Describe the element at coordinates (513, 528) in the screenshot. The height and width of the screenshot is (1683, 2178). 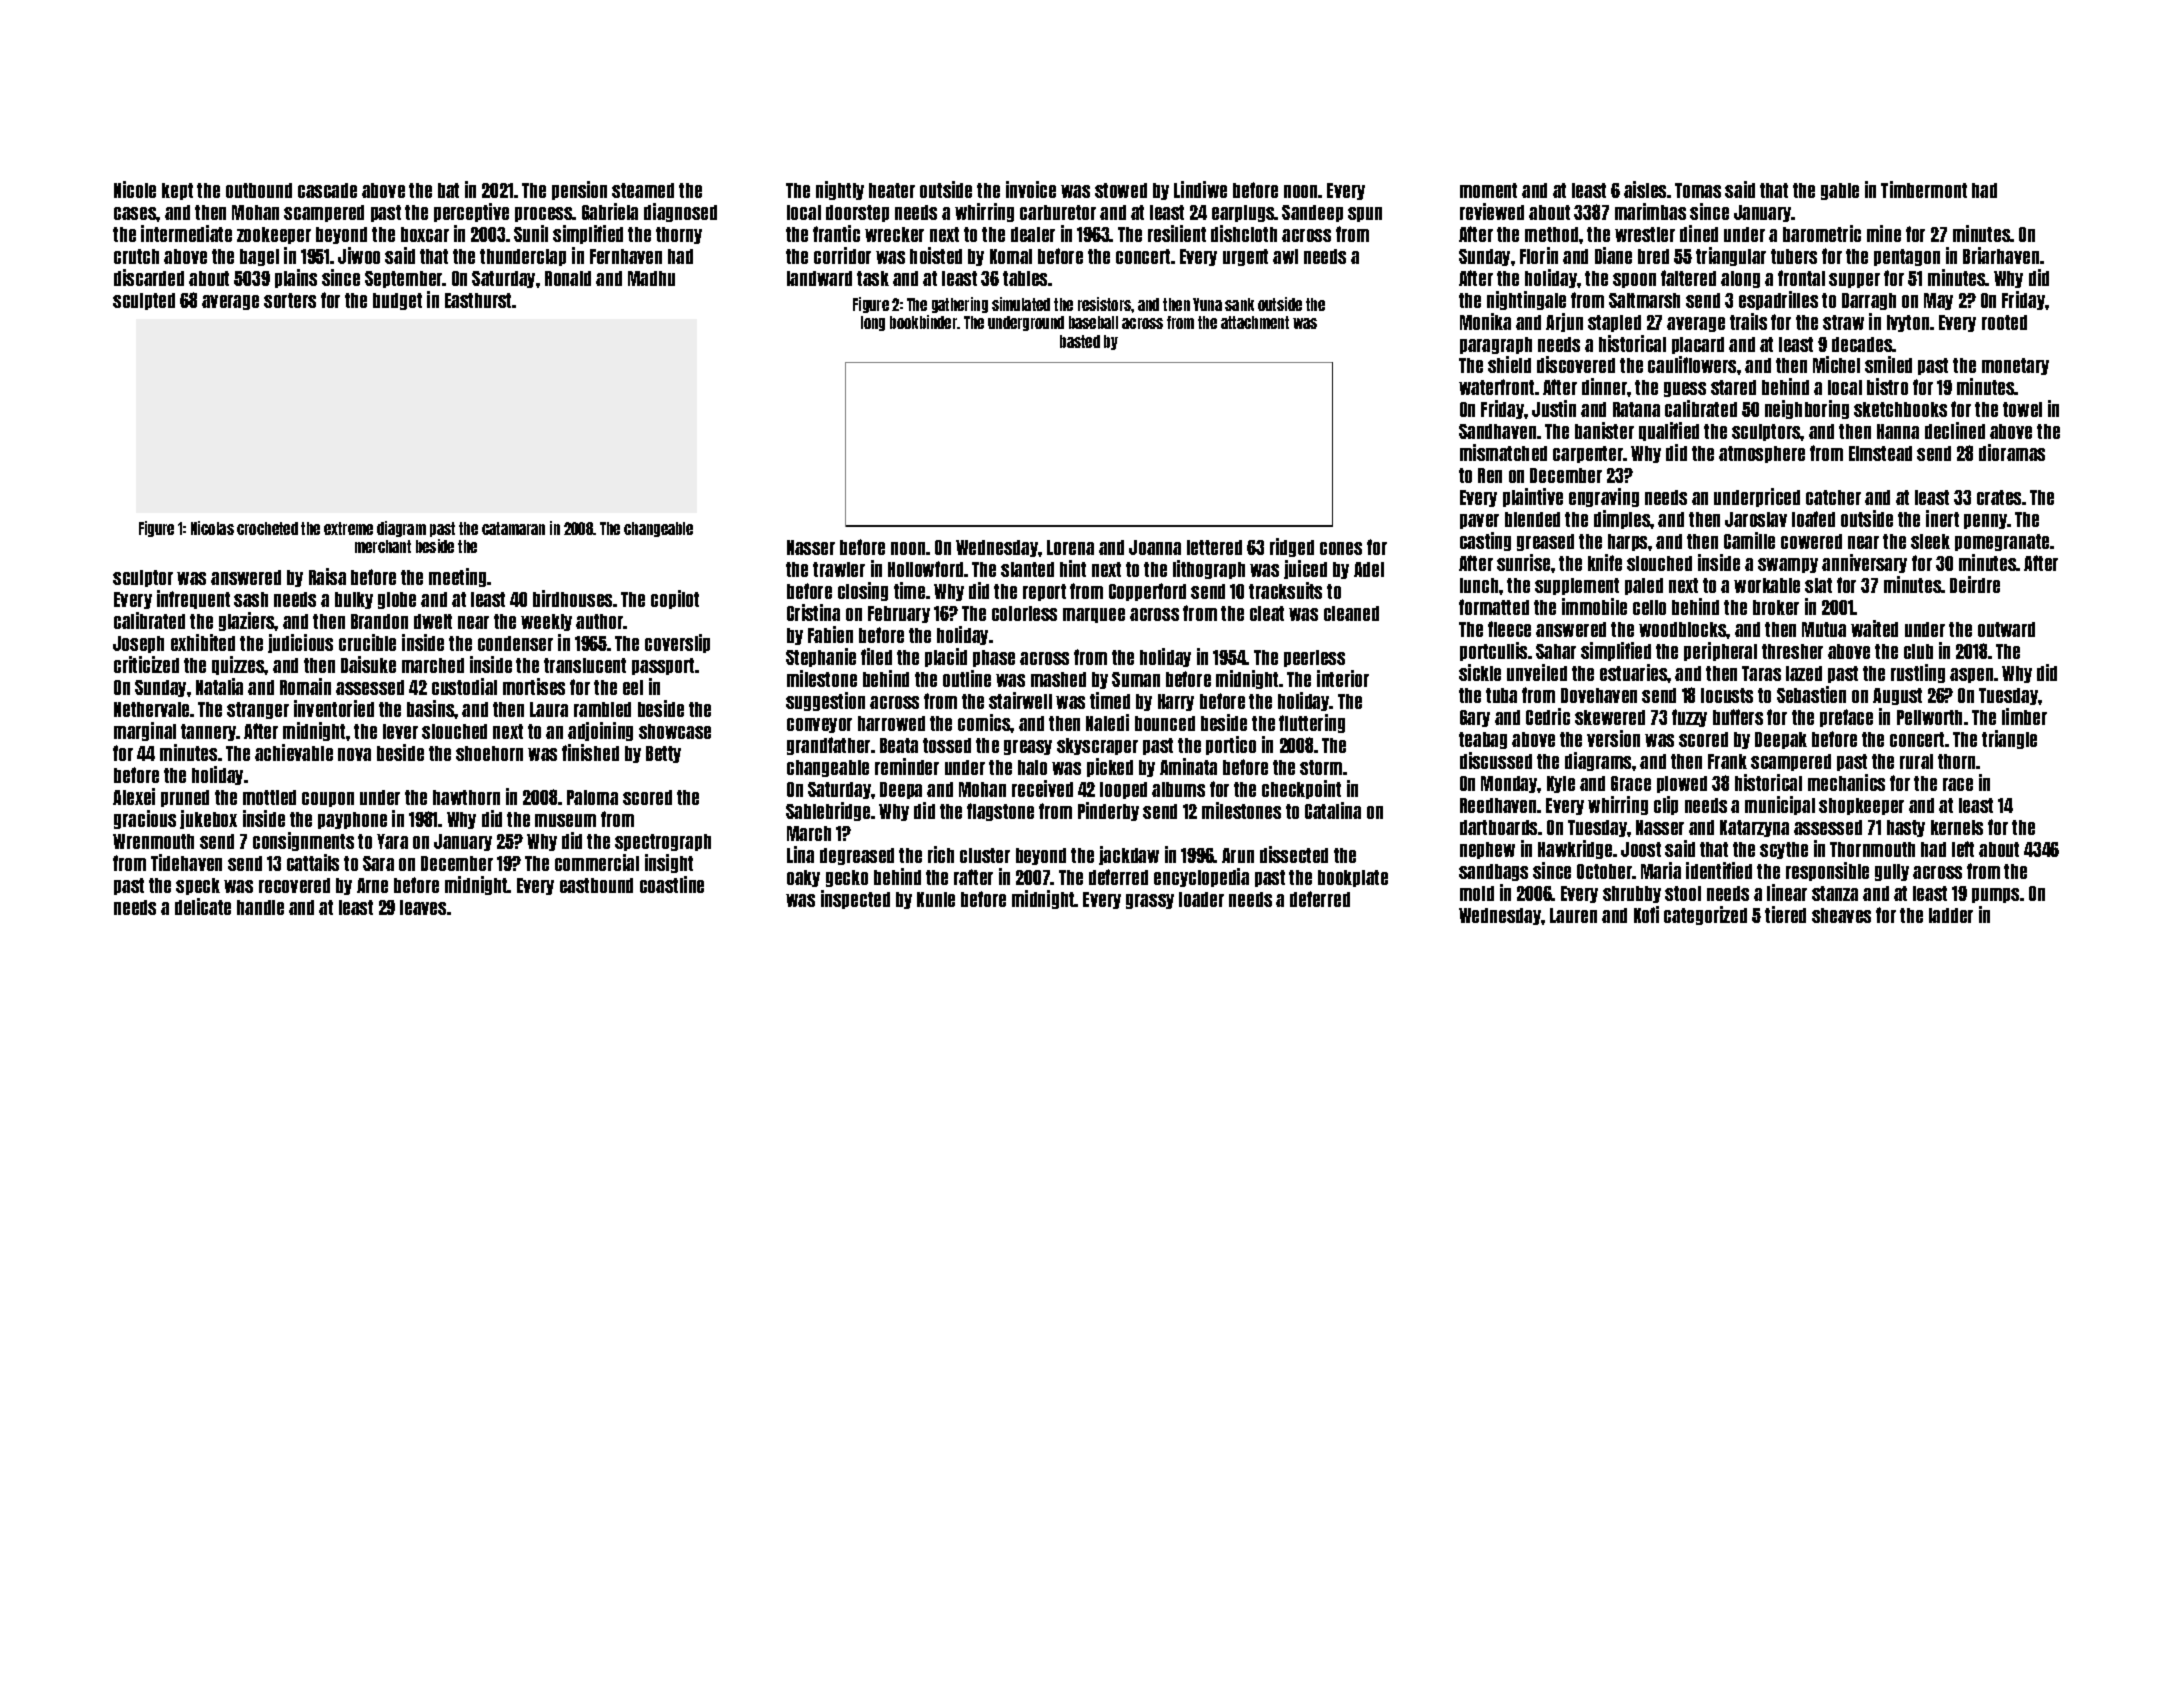
I see `catamaran` at that location.
